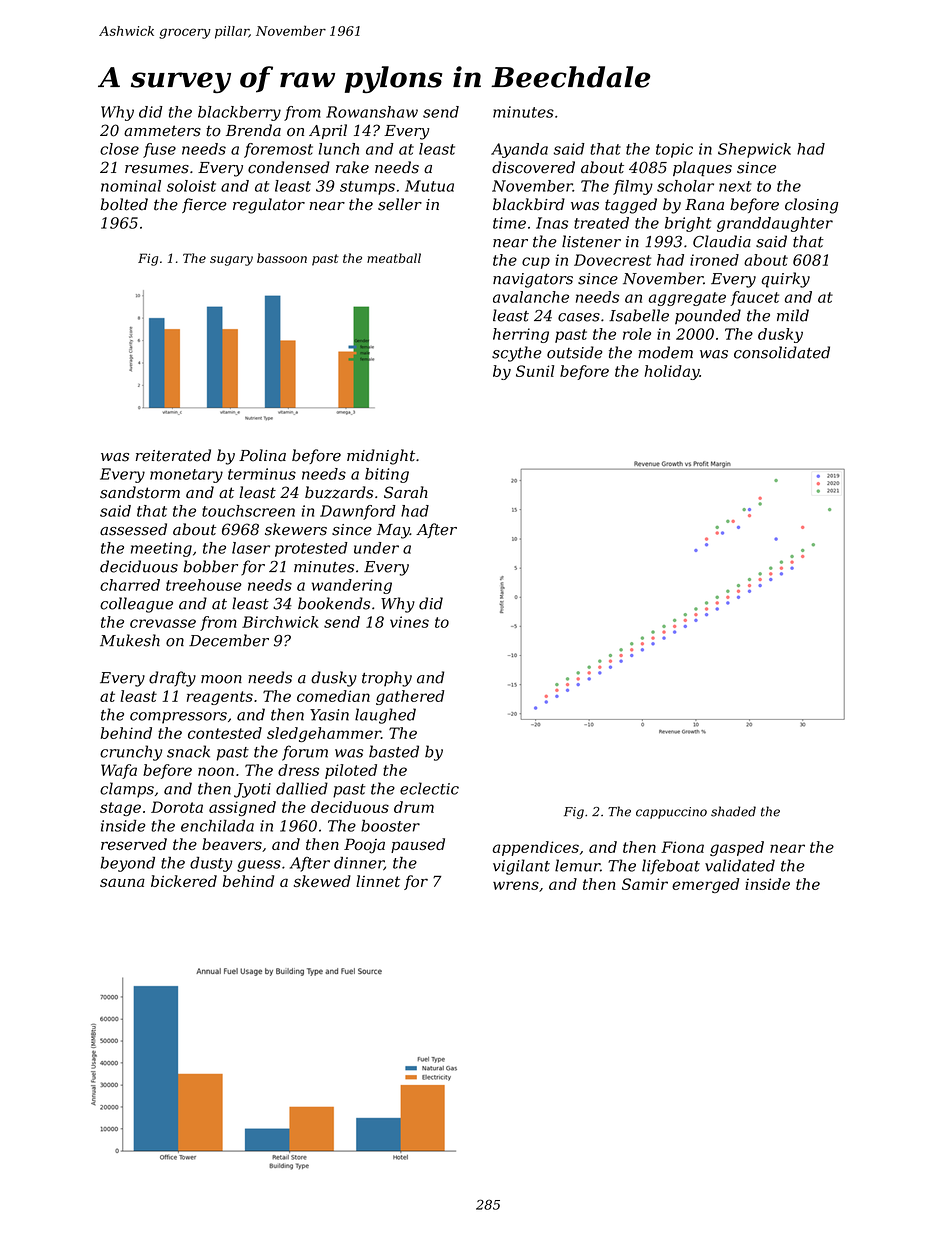  What do you see at coordinates (372, 112) in the screenshot?
I see `Rowanshaw` at bounding box center [372, 112].
